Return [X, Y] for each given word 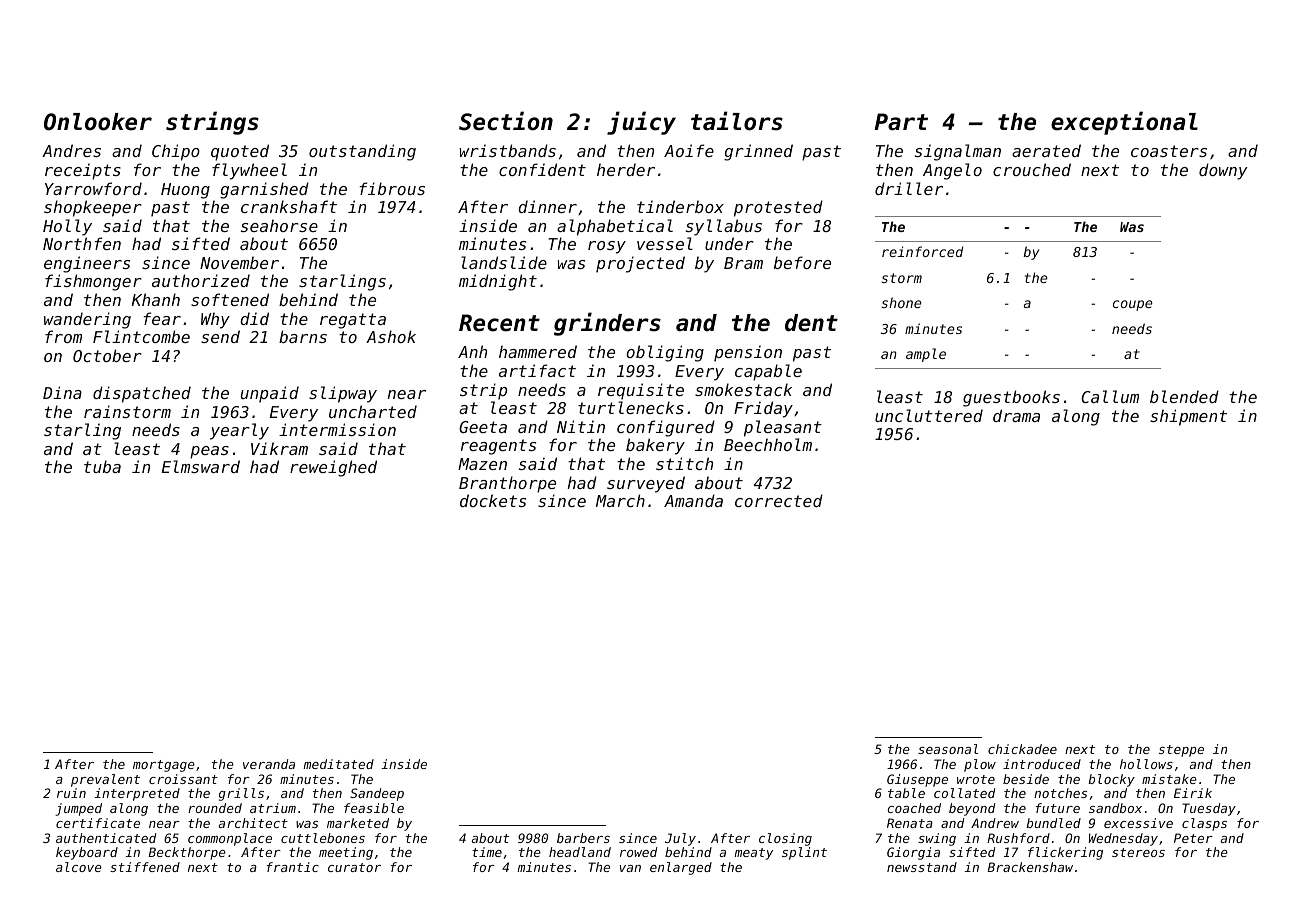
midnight [498, 282]
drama [1016, 415]
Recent [499, 323]
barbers [583, 838]
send [220, 336]
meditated [339, 764]
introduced [1042, 764]
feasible [374, 808]
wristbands [508, 150]
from [63, 336]
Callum [1110, 396]
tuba [102, 466]
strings [212, 123]
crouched [1032, 169]
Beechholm [768, 444]
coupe [1133, 305]
